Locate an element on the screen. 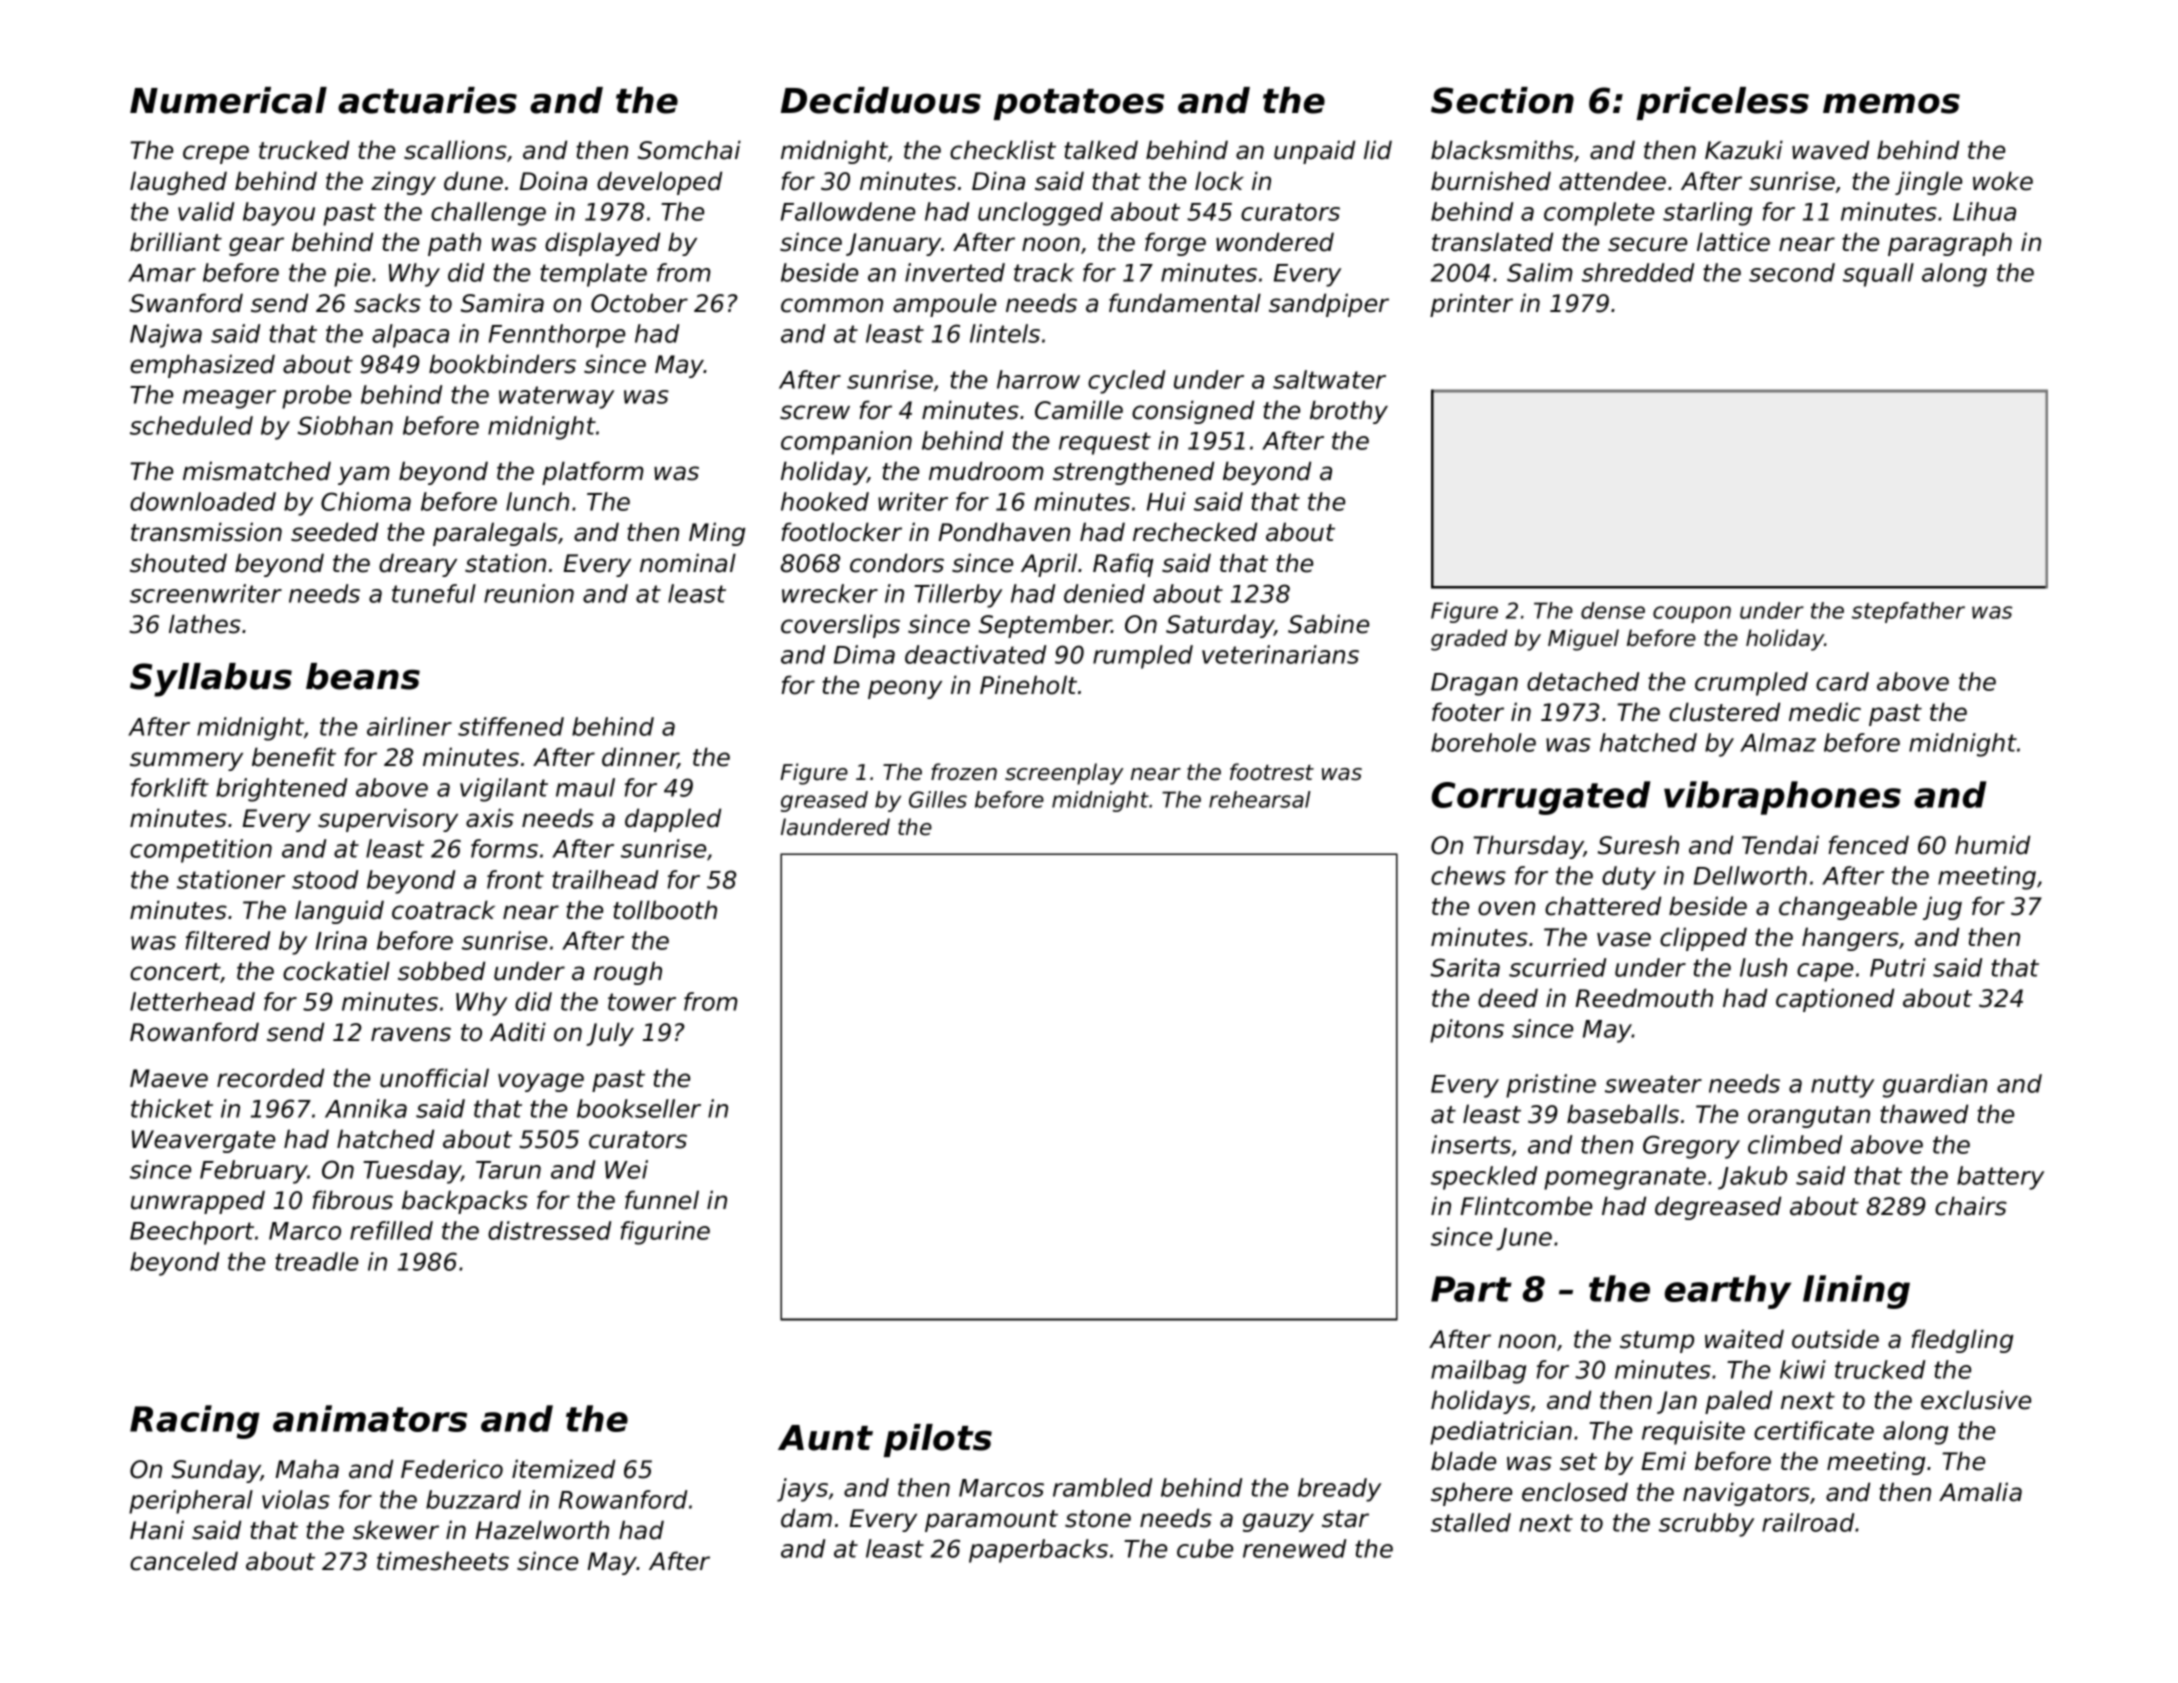  yam is located at coordinates (364, 475).
